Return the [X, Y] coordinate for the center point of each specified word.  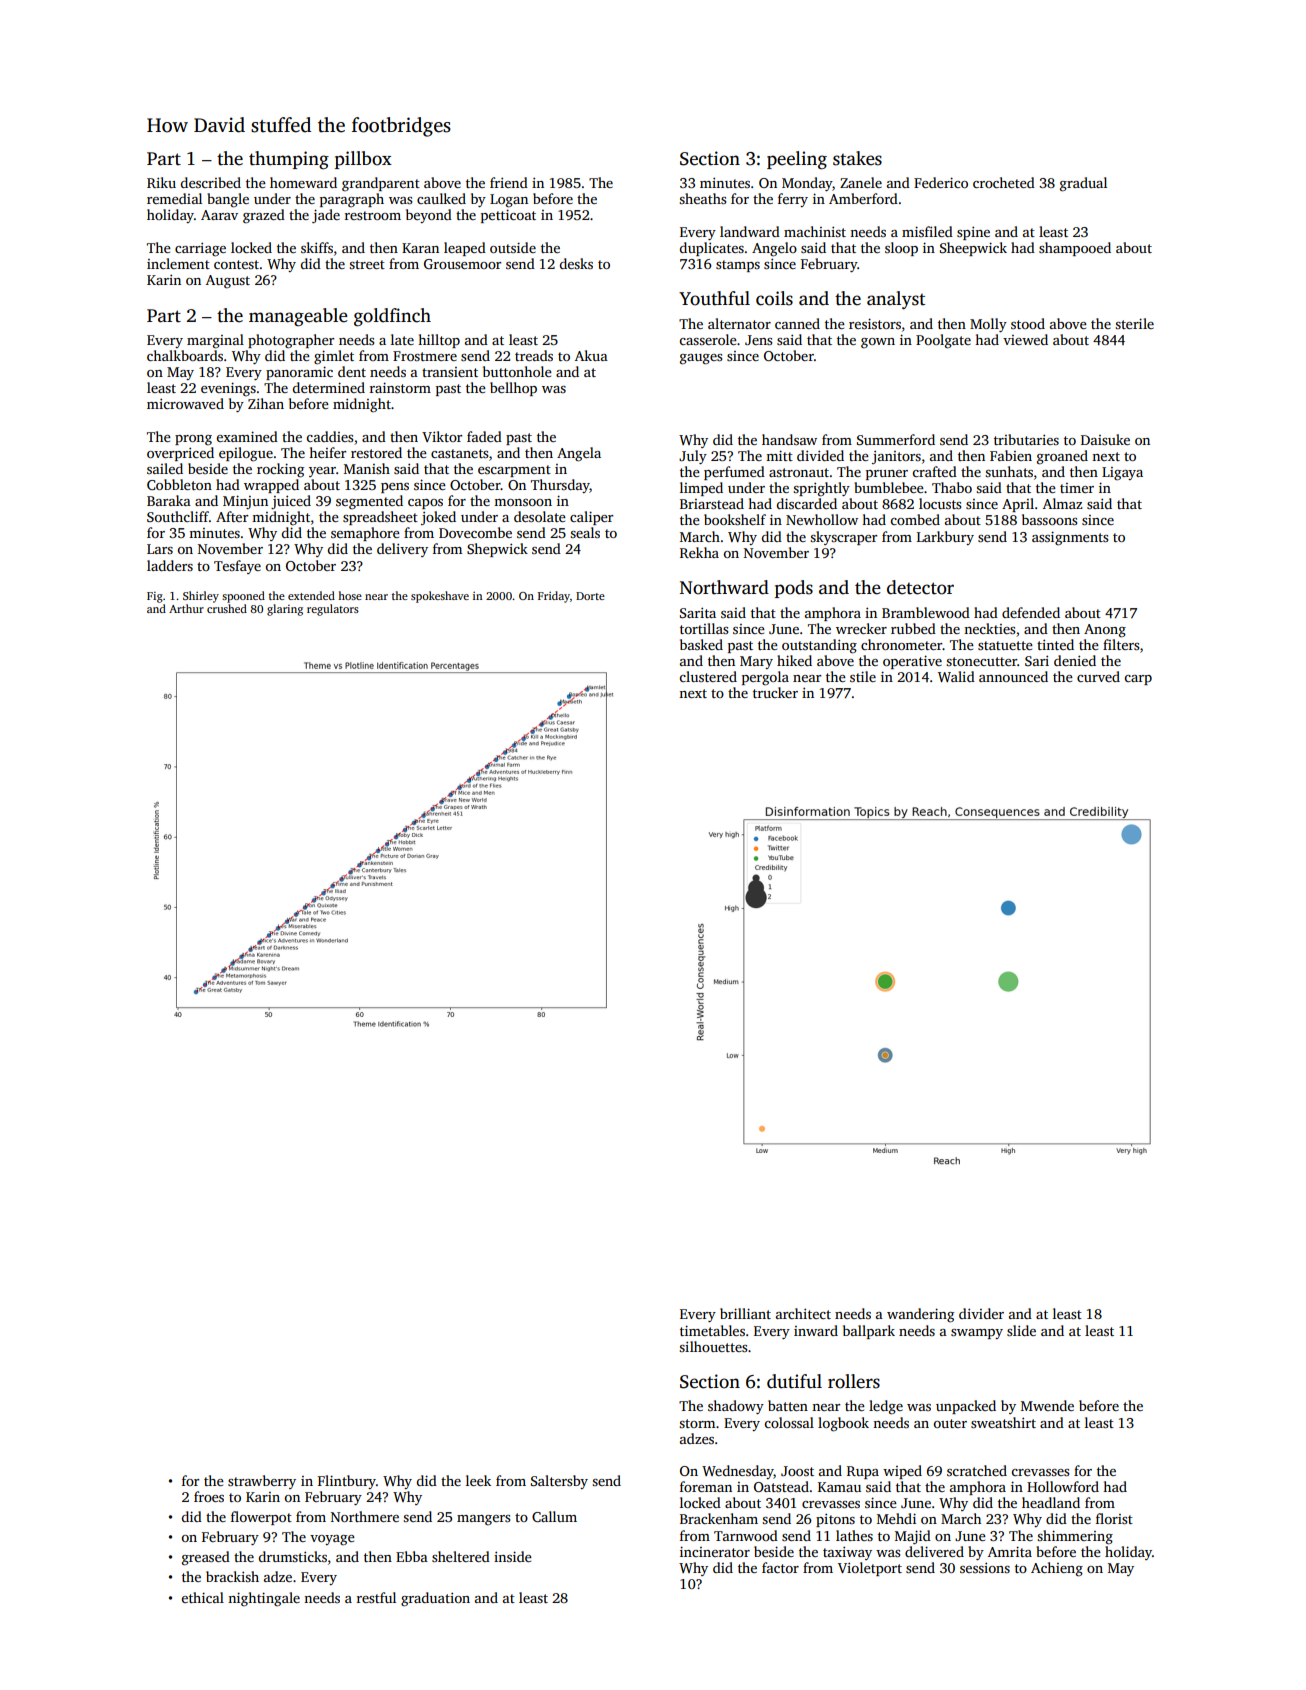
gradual [1083, 184]
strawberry [262, 1482]
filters [1121, 644]
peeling [797, 160]
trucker [775, 692]
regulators [333, 610]
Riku [161, 182]
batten [788, 1405]
